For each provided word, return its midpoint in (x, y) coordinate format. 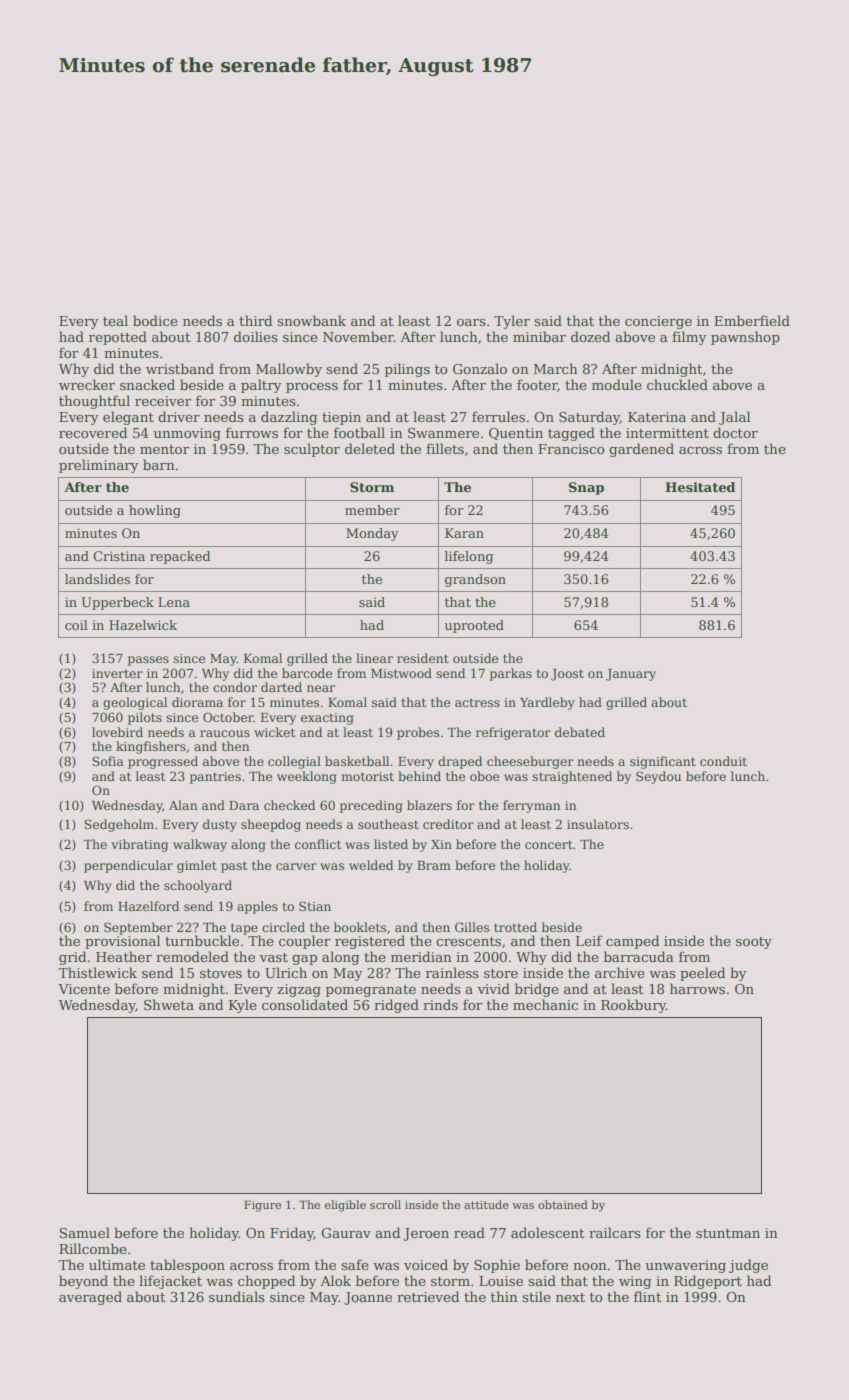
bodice (155, 320)
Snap (586, 488)
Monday (372, 534)
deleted (370, 448)
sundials (237, 1296)
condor (235, 687)
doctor (735, 432)
